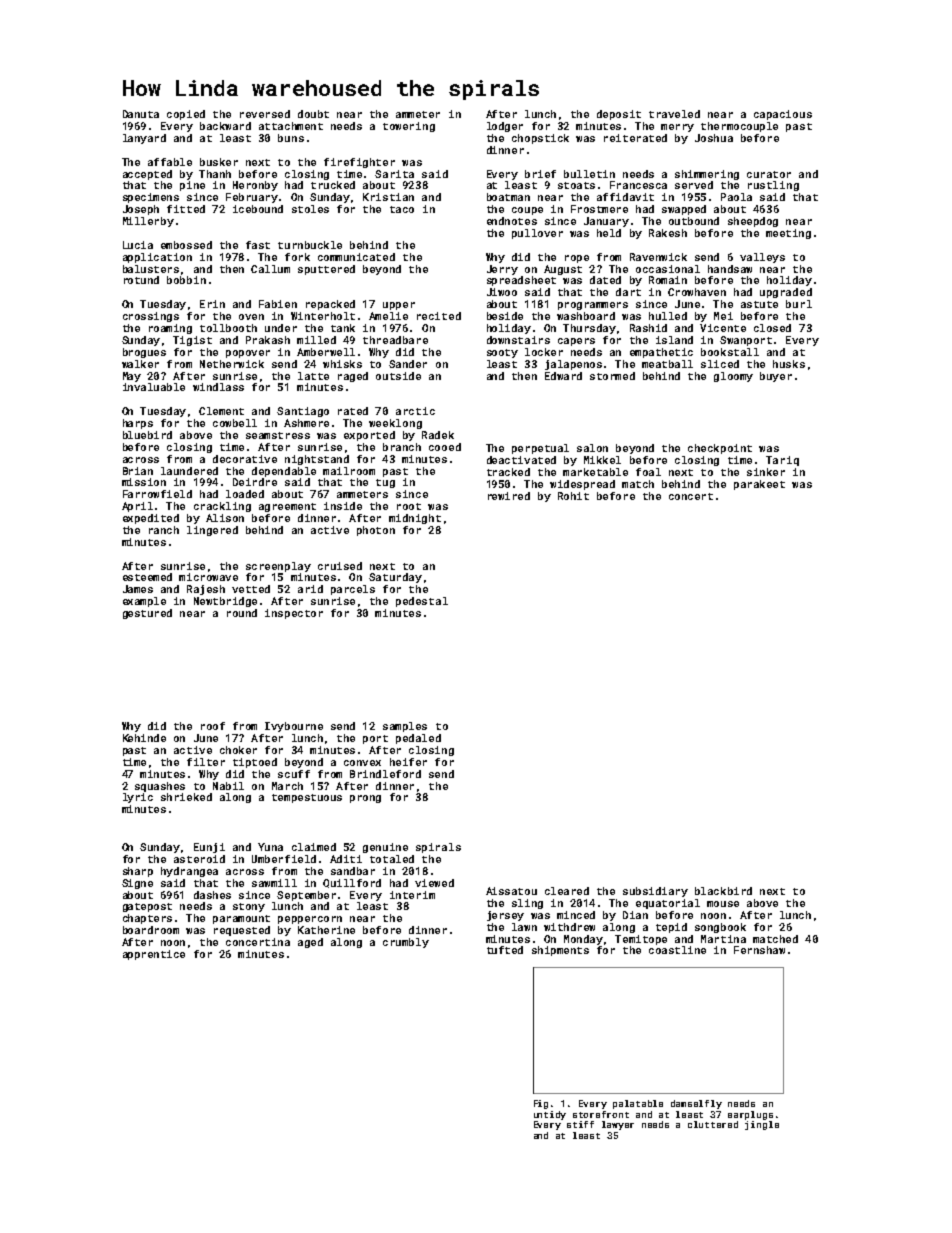  I want to click on foal, so click(648, 472).
